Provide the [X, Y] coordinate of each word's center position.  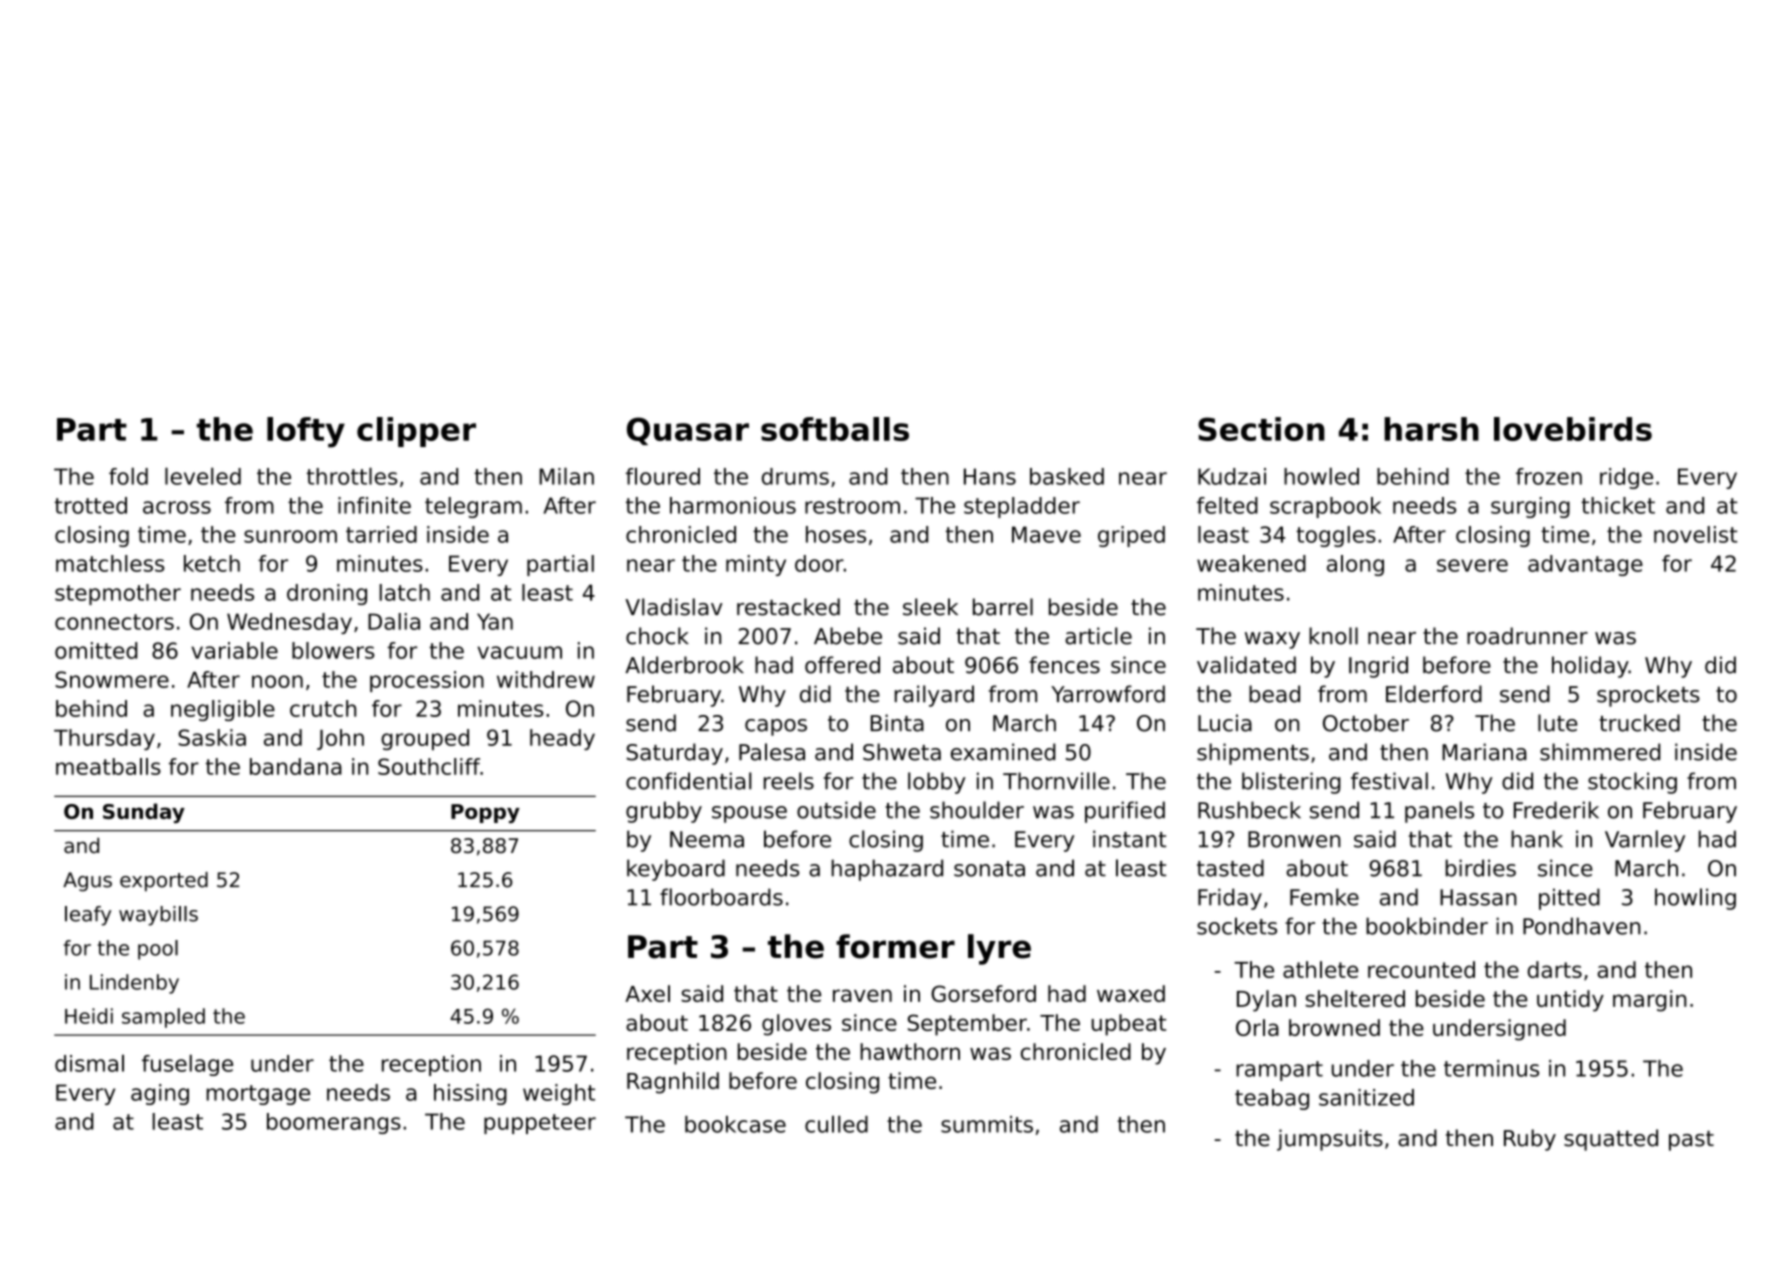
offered [842, 665]
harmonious [733, 505]
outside [836, 810]
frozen [1549, 476]
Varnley [1645, 841]
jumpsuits [1330, 1140]
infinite [374, 505]
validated [1246, 665]
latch [404, 592]
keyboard [676, 870]
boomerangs [334, 1123]
